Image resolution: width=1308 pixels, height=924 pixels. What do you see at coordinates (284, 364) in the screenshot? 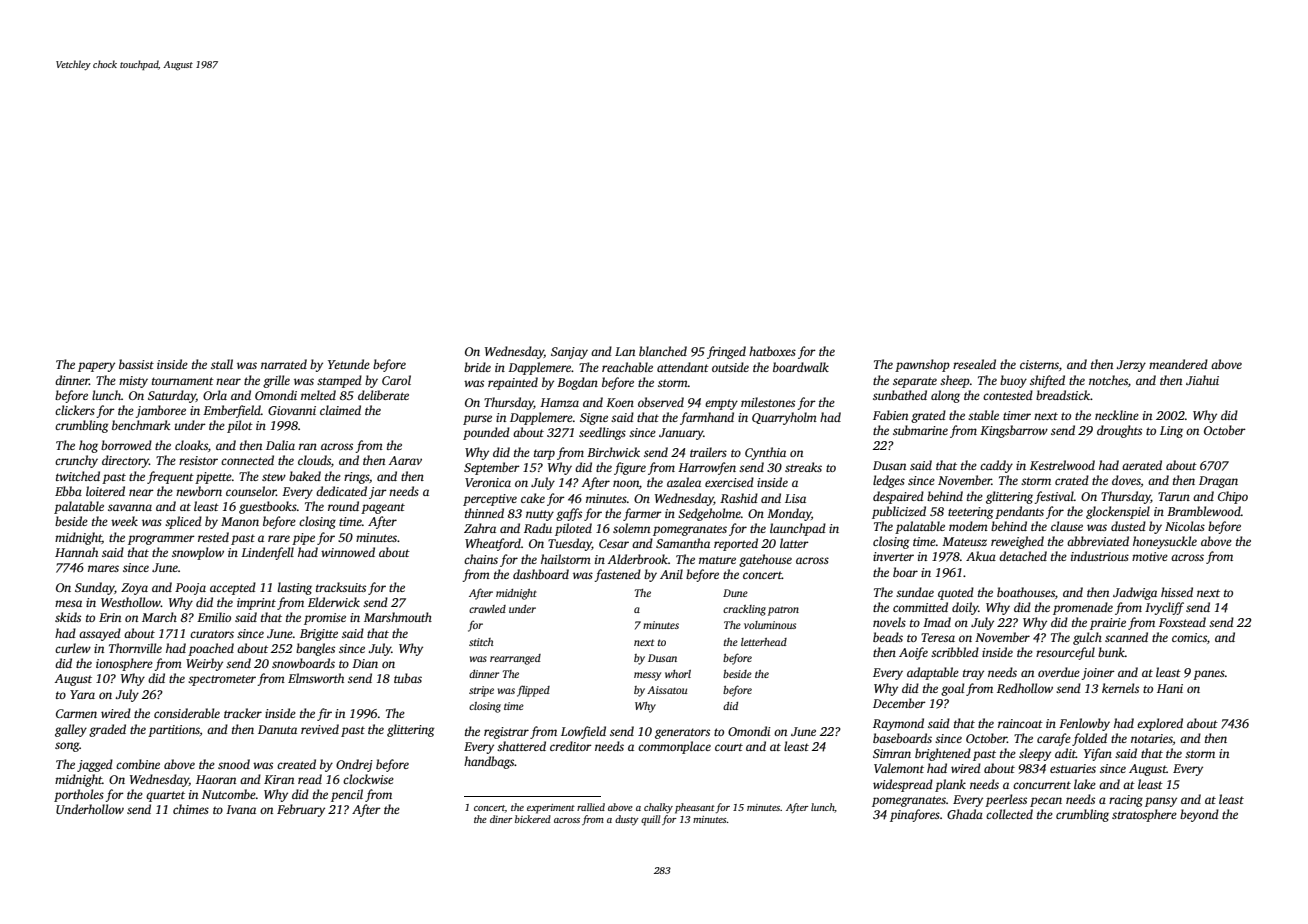
I see `narrated` at bounding box center [284, 364].
